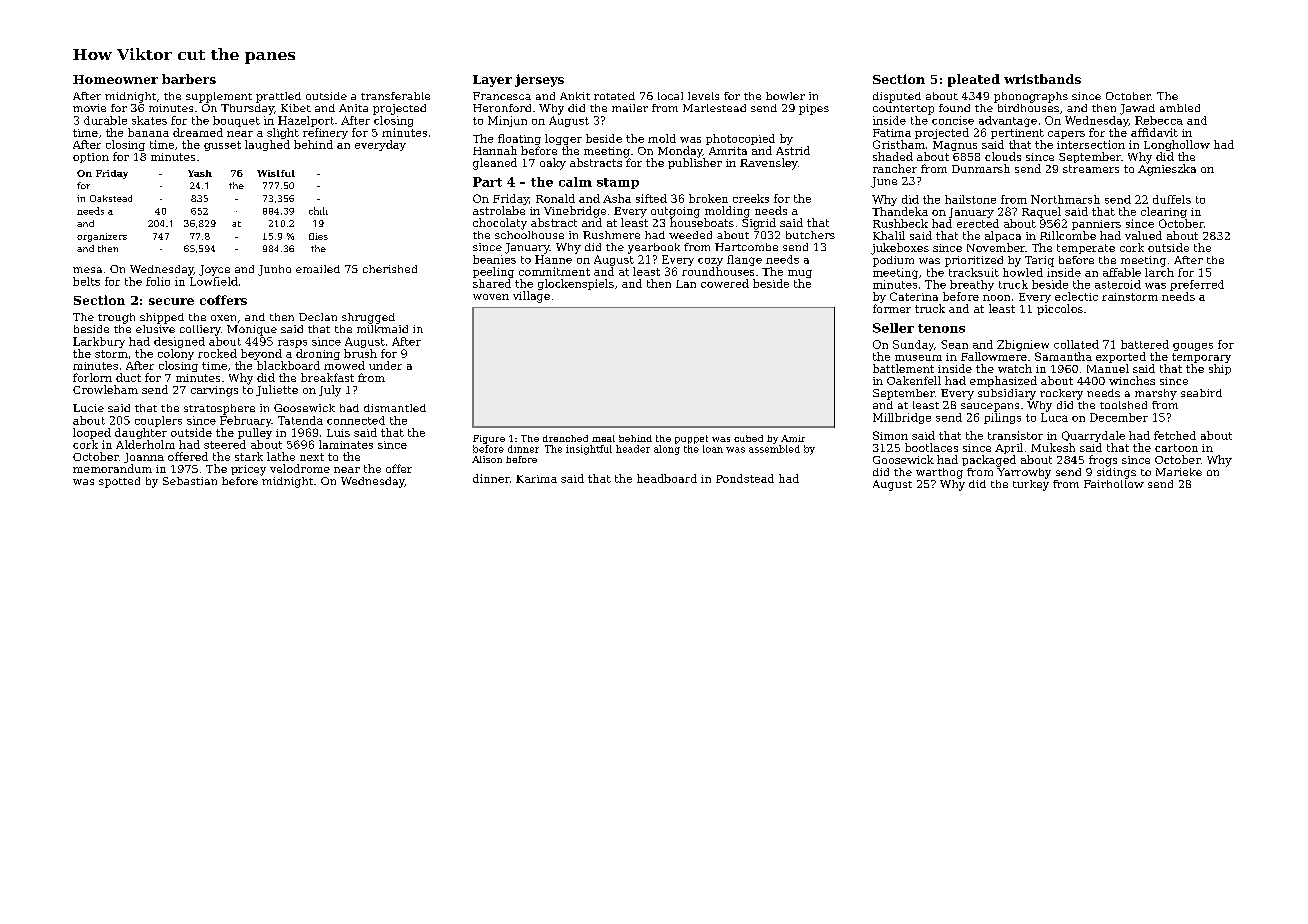  Describe the element at coordinates (974, 80) in the screenshot. I see `pleated` at that location.
